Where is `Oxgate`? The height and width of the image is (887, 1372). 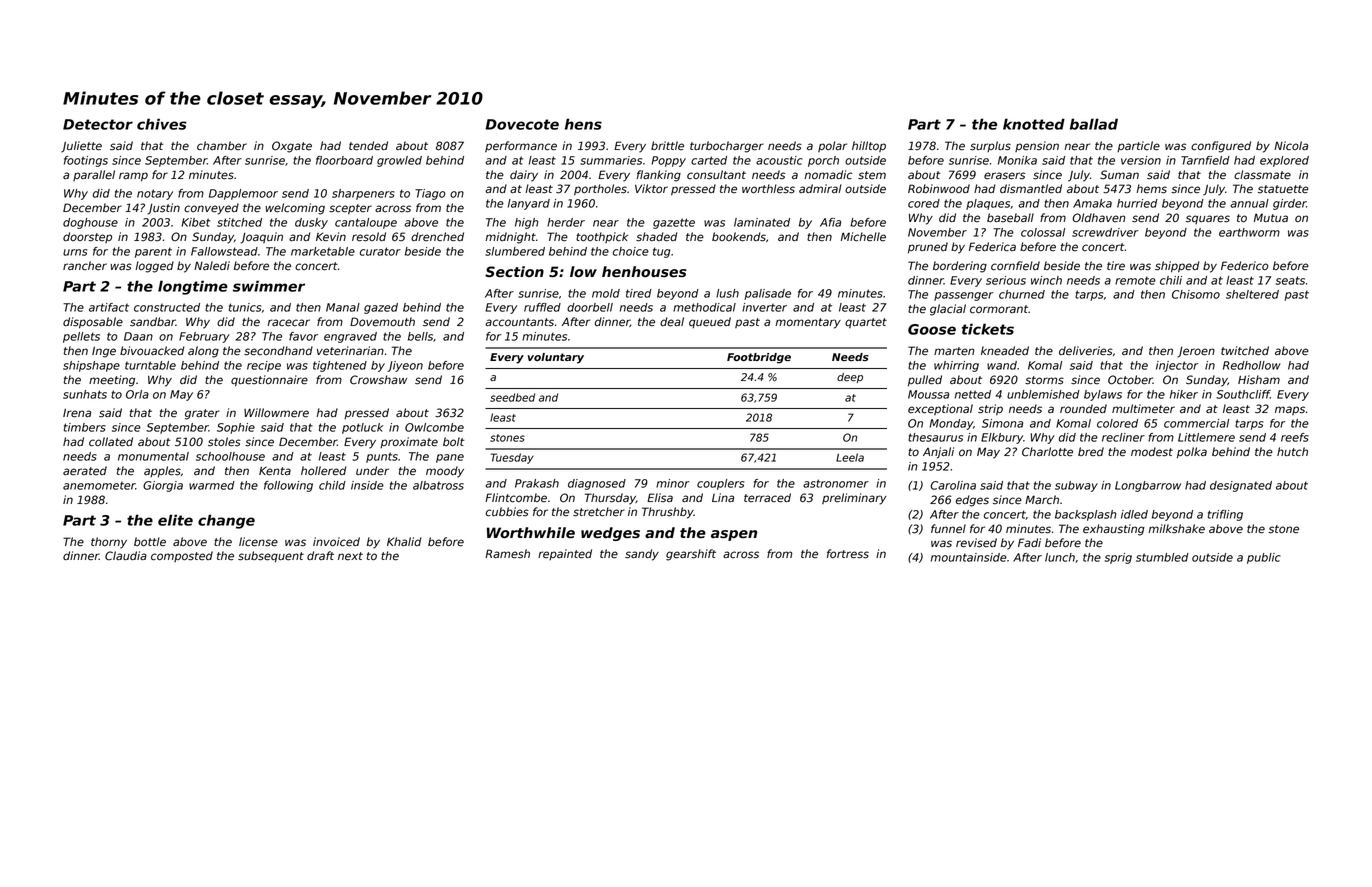 Oxgate is located at coordinates (292, 147).
